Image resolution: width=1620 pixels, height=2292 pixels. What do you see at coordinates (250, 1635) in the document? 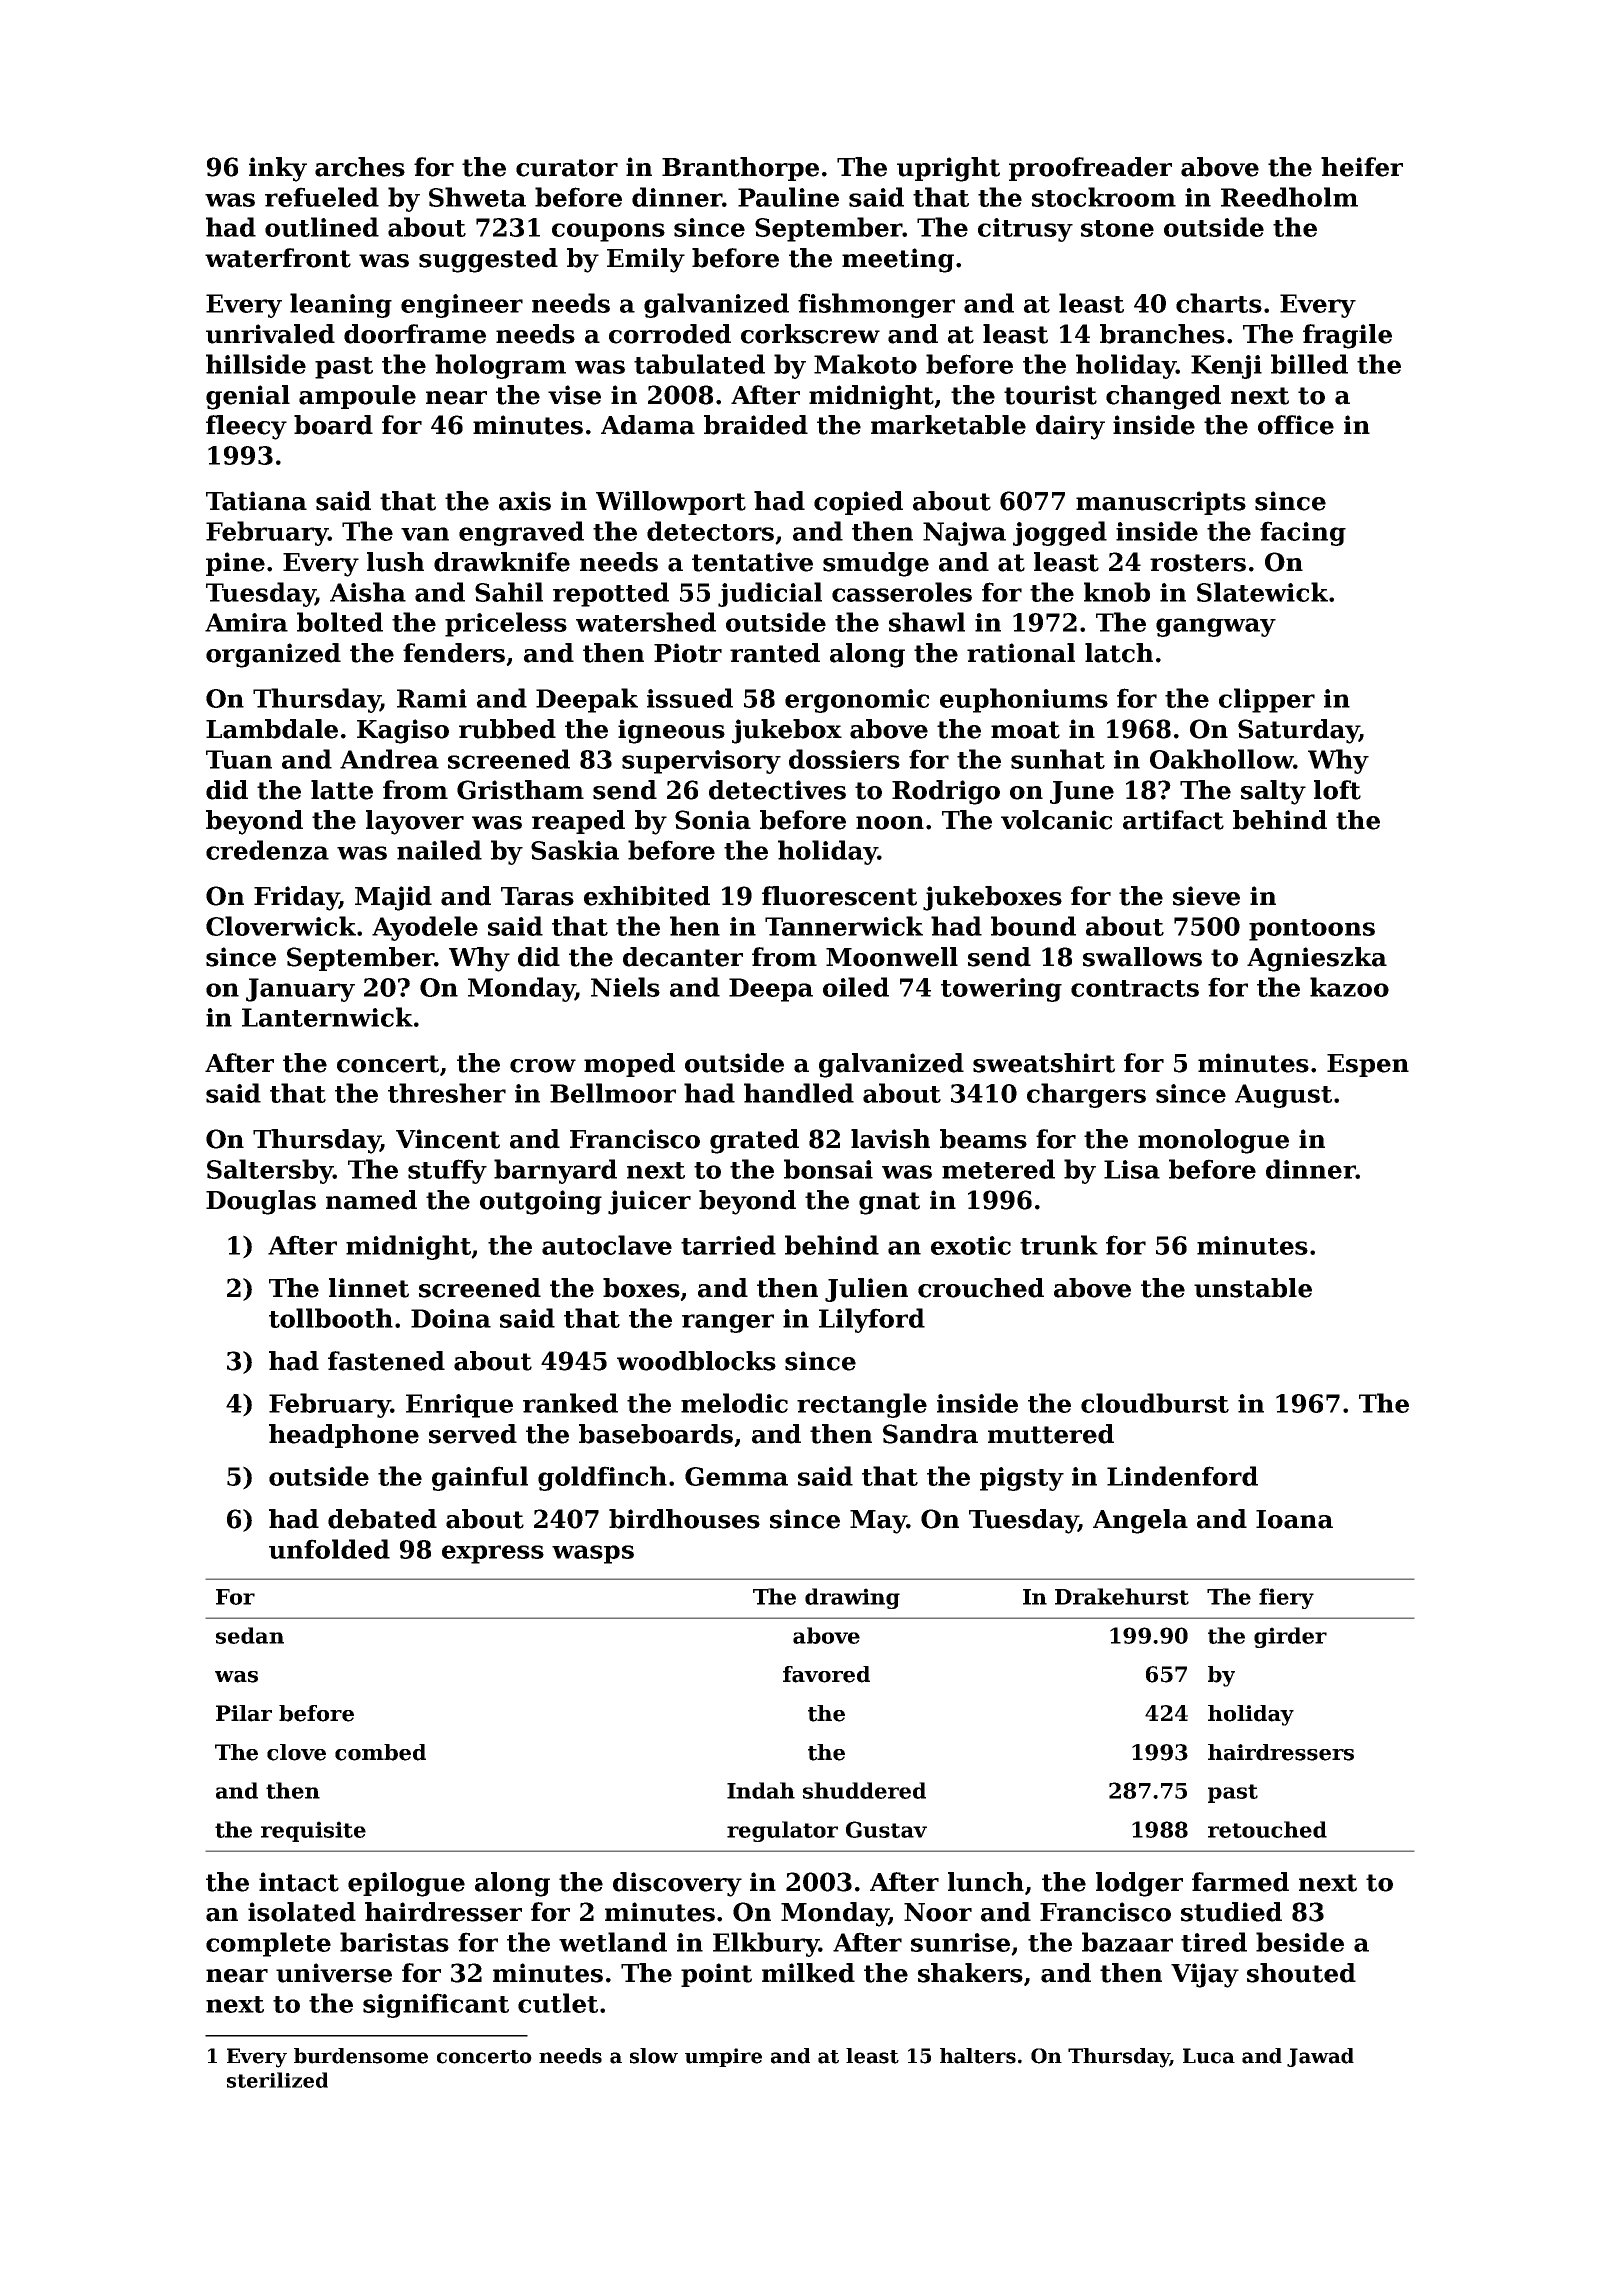
I see `sedan` at bounding box center [250, 1635].
